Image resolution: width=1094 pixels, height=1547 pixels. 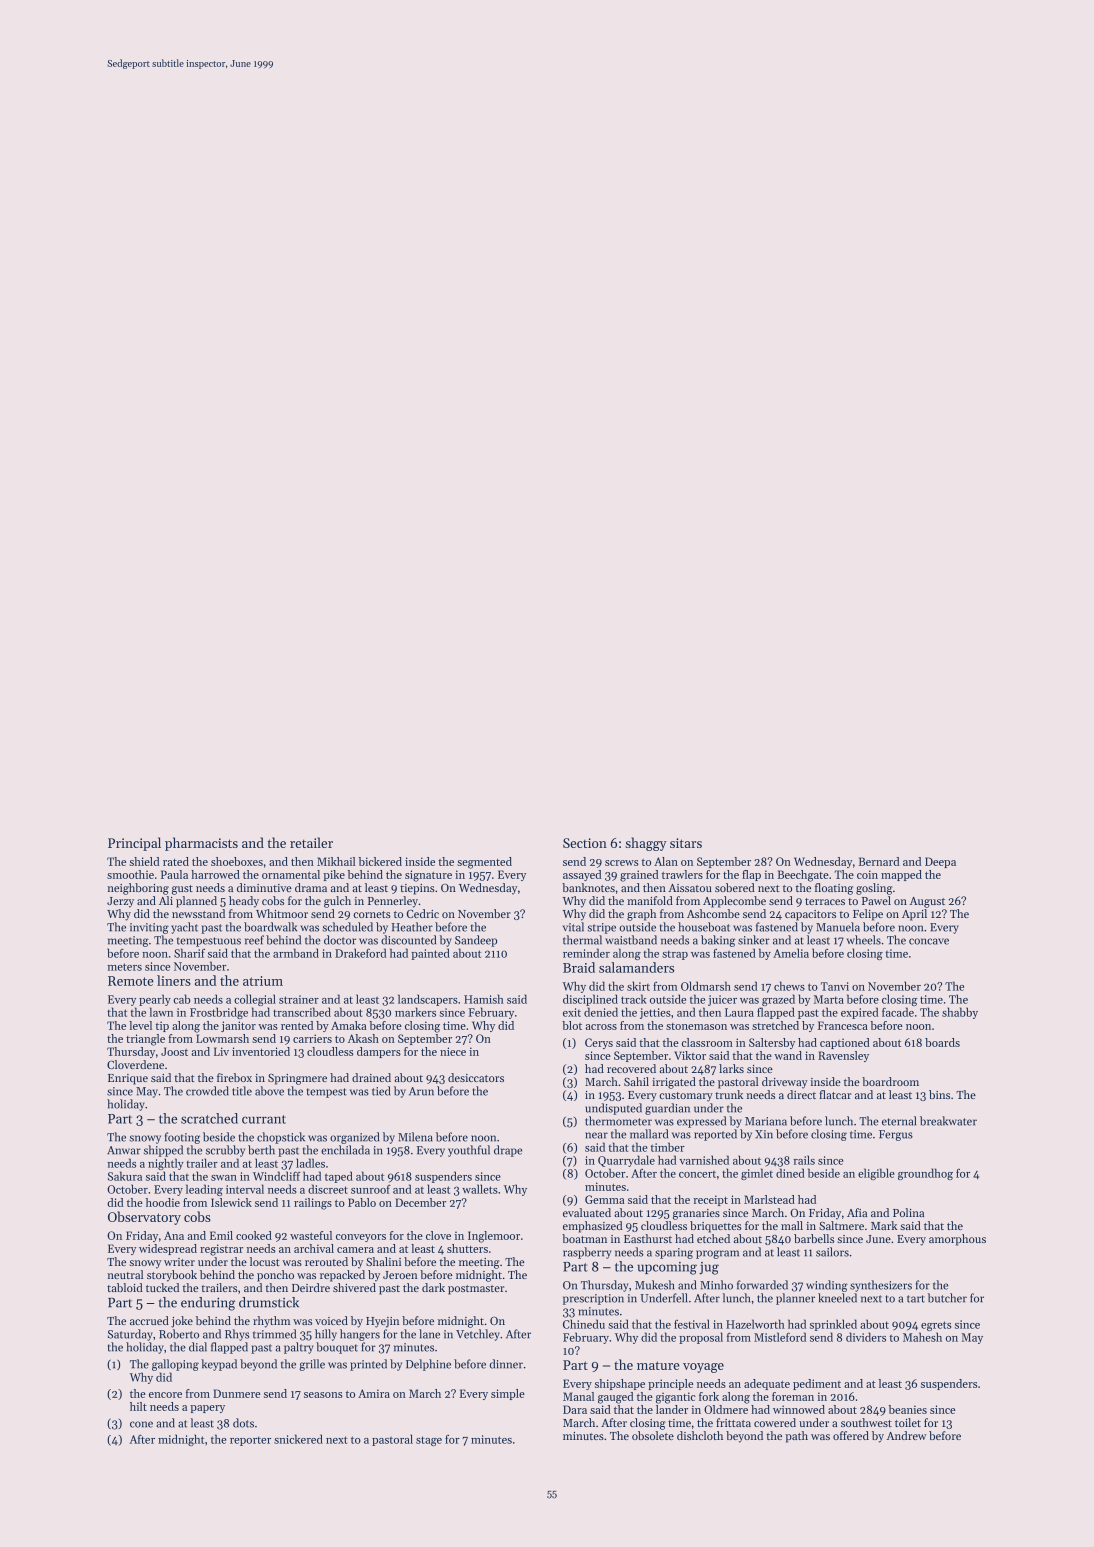 What do you see at coordinates (125, 1176) in the screenshot?
I see `Sakura` at bounding box center [125, 1176].
